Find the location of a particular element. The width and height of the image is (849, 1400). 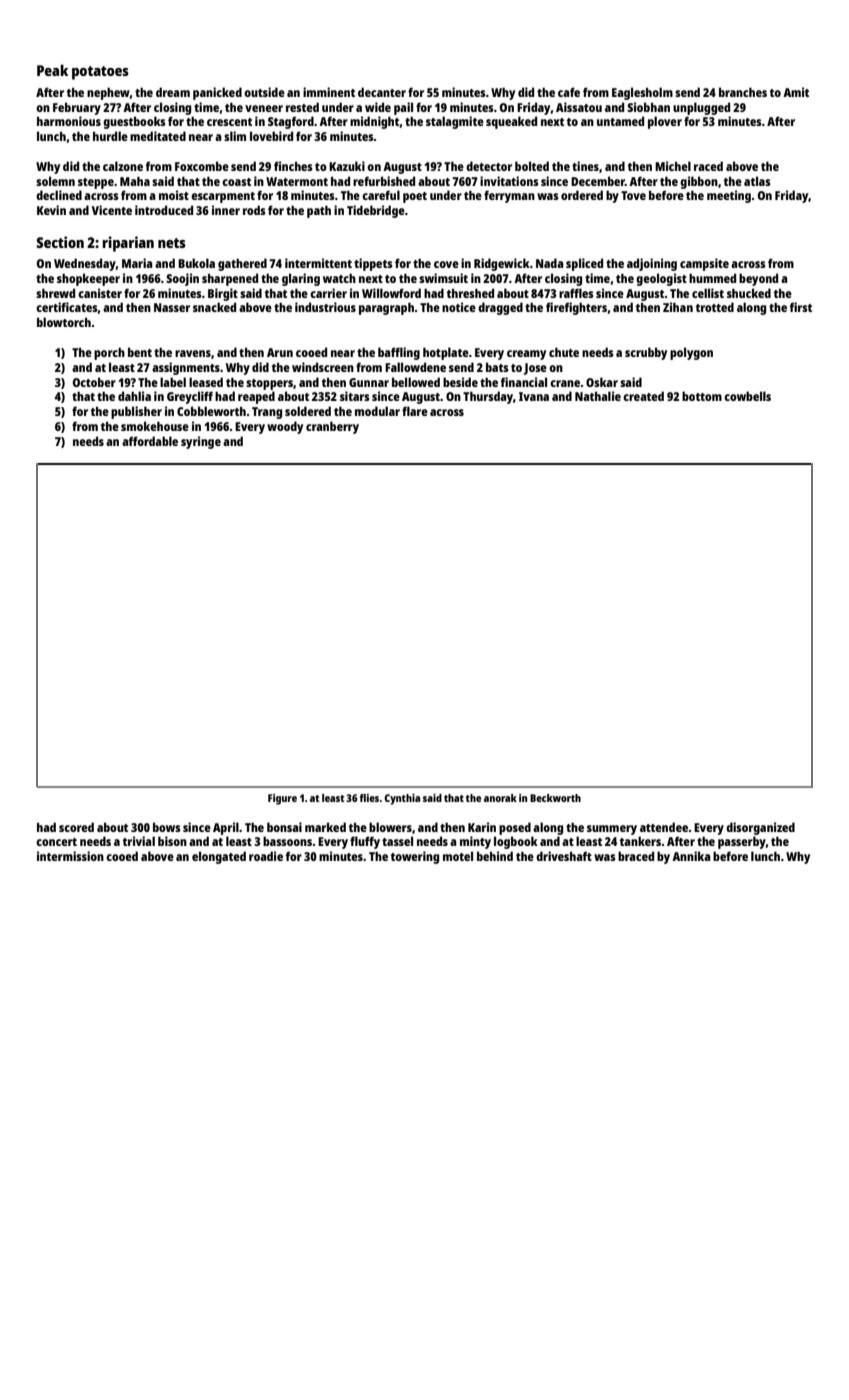

cowbells is located at coordinates (747, 396).
